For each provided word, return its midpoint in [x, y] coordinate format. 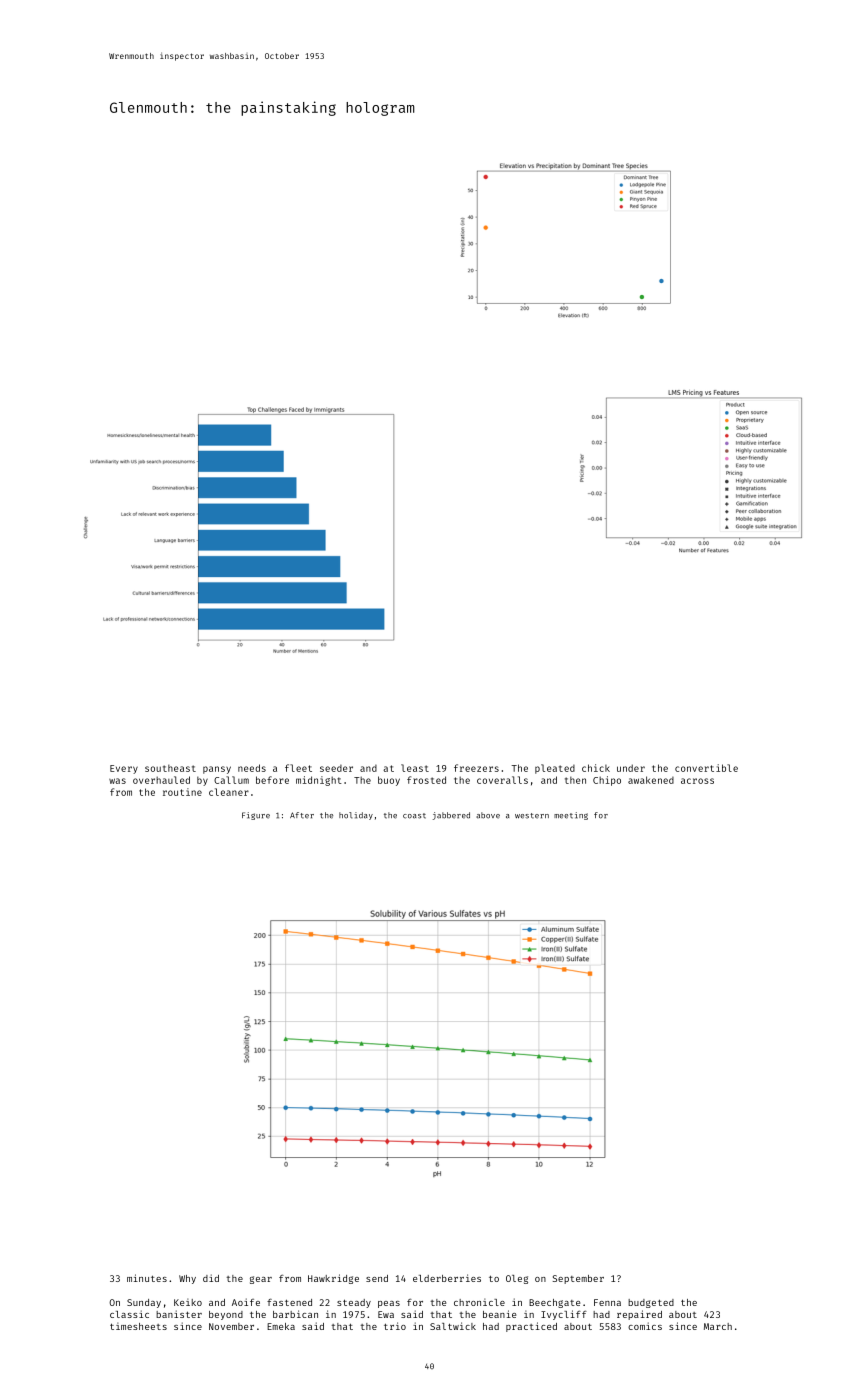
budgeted [651, 1303]
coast [414, 816]
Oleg [517, 1279]
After [302, 815]
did [211, 1278]
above [488, 815]
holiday [356, 816]
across [697, 781]
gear [261, 1280]
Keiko [188, 1302]
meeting [571, 816]
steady [354, 1303]
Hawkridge [333, 1279]
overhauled [161, 780]
